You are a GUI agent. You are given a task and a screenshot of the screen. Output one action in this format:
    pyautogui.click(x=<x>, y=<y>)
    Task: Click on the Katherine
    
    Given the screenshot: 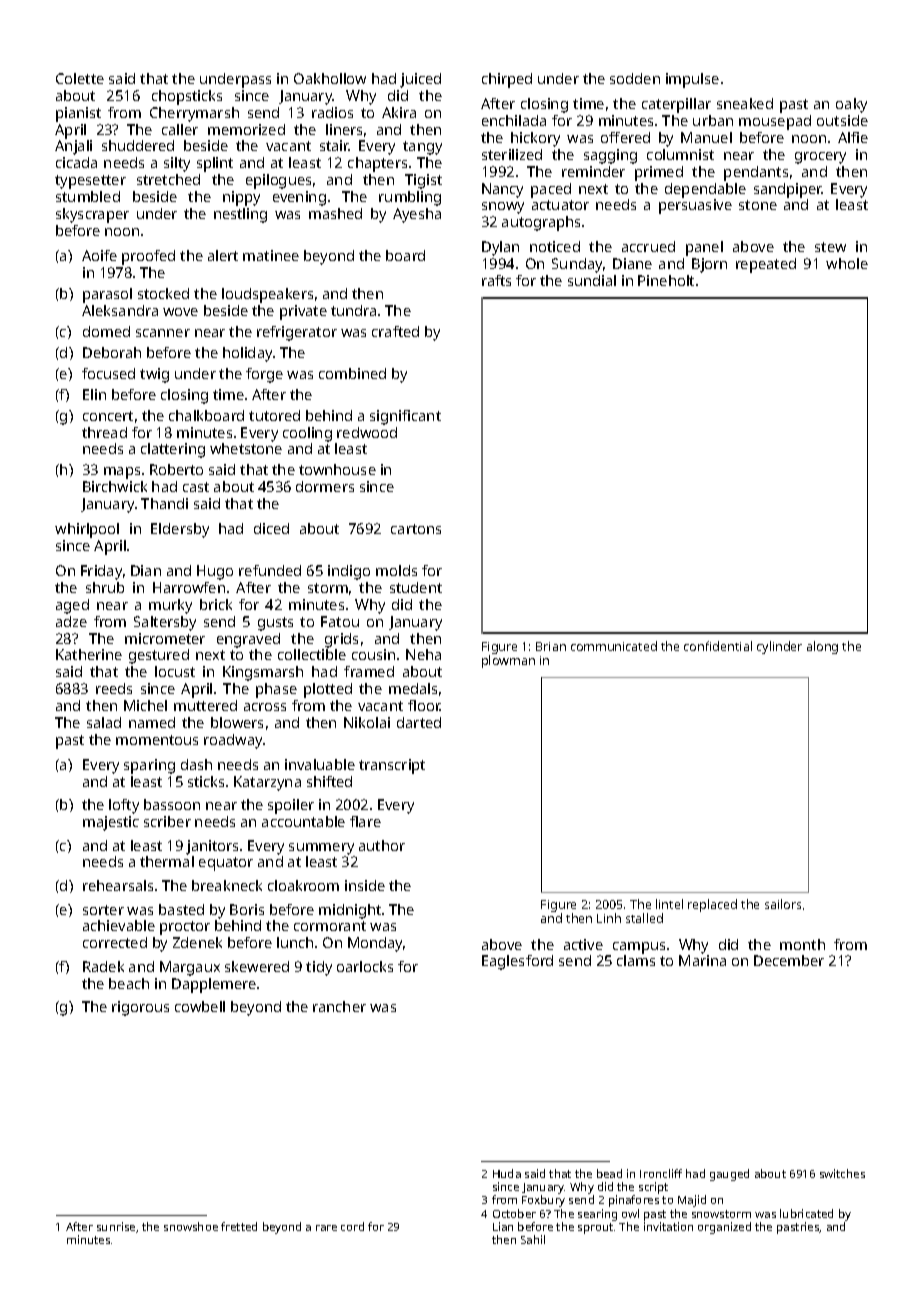 What is the action you would take?
    pyautogui.click(x=89, y=654)
